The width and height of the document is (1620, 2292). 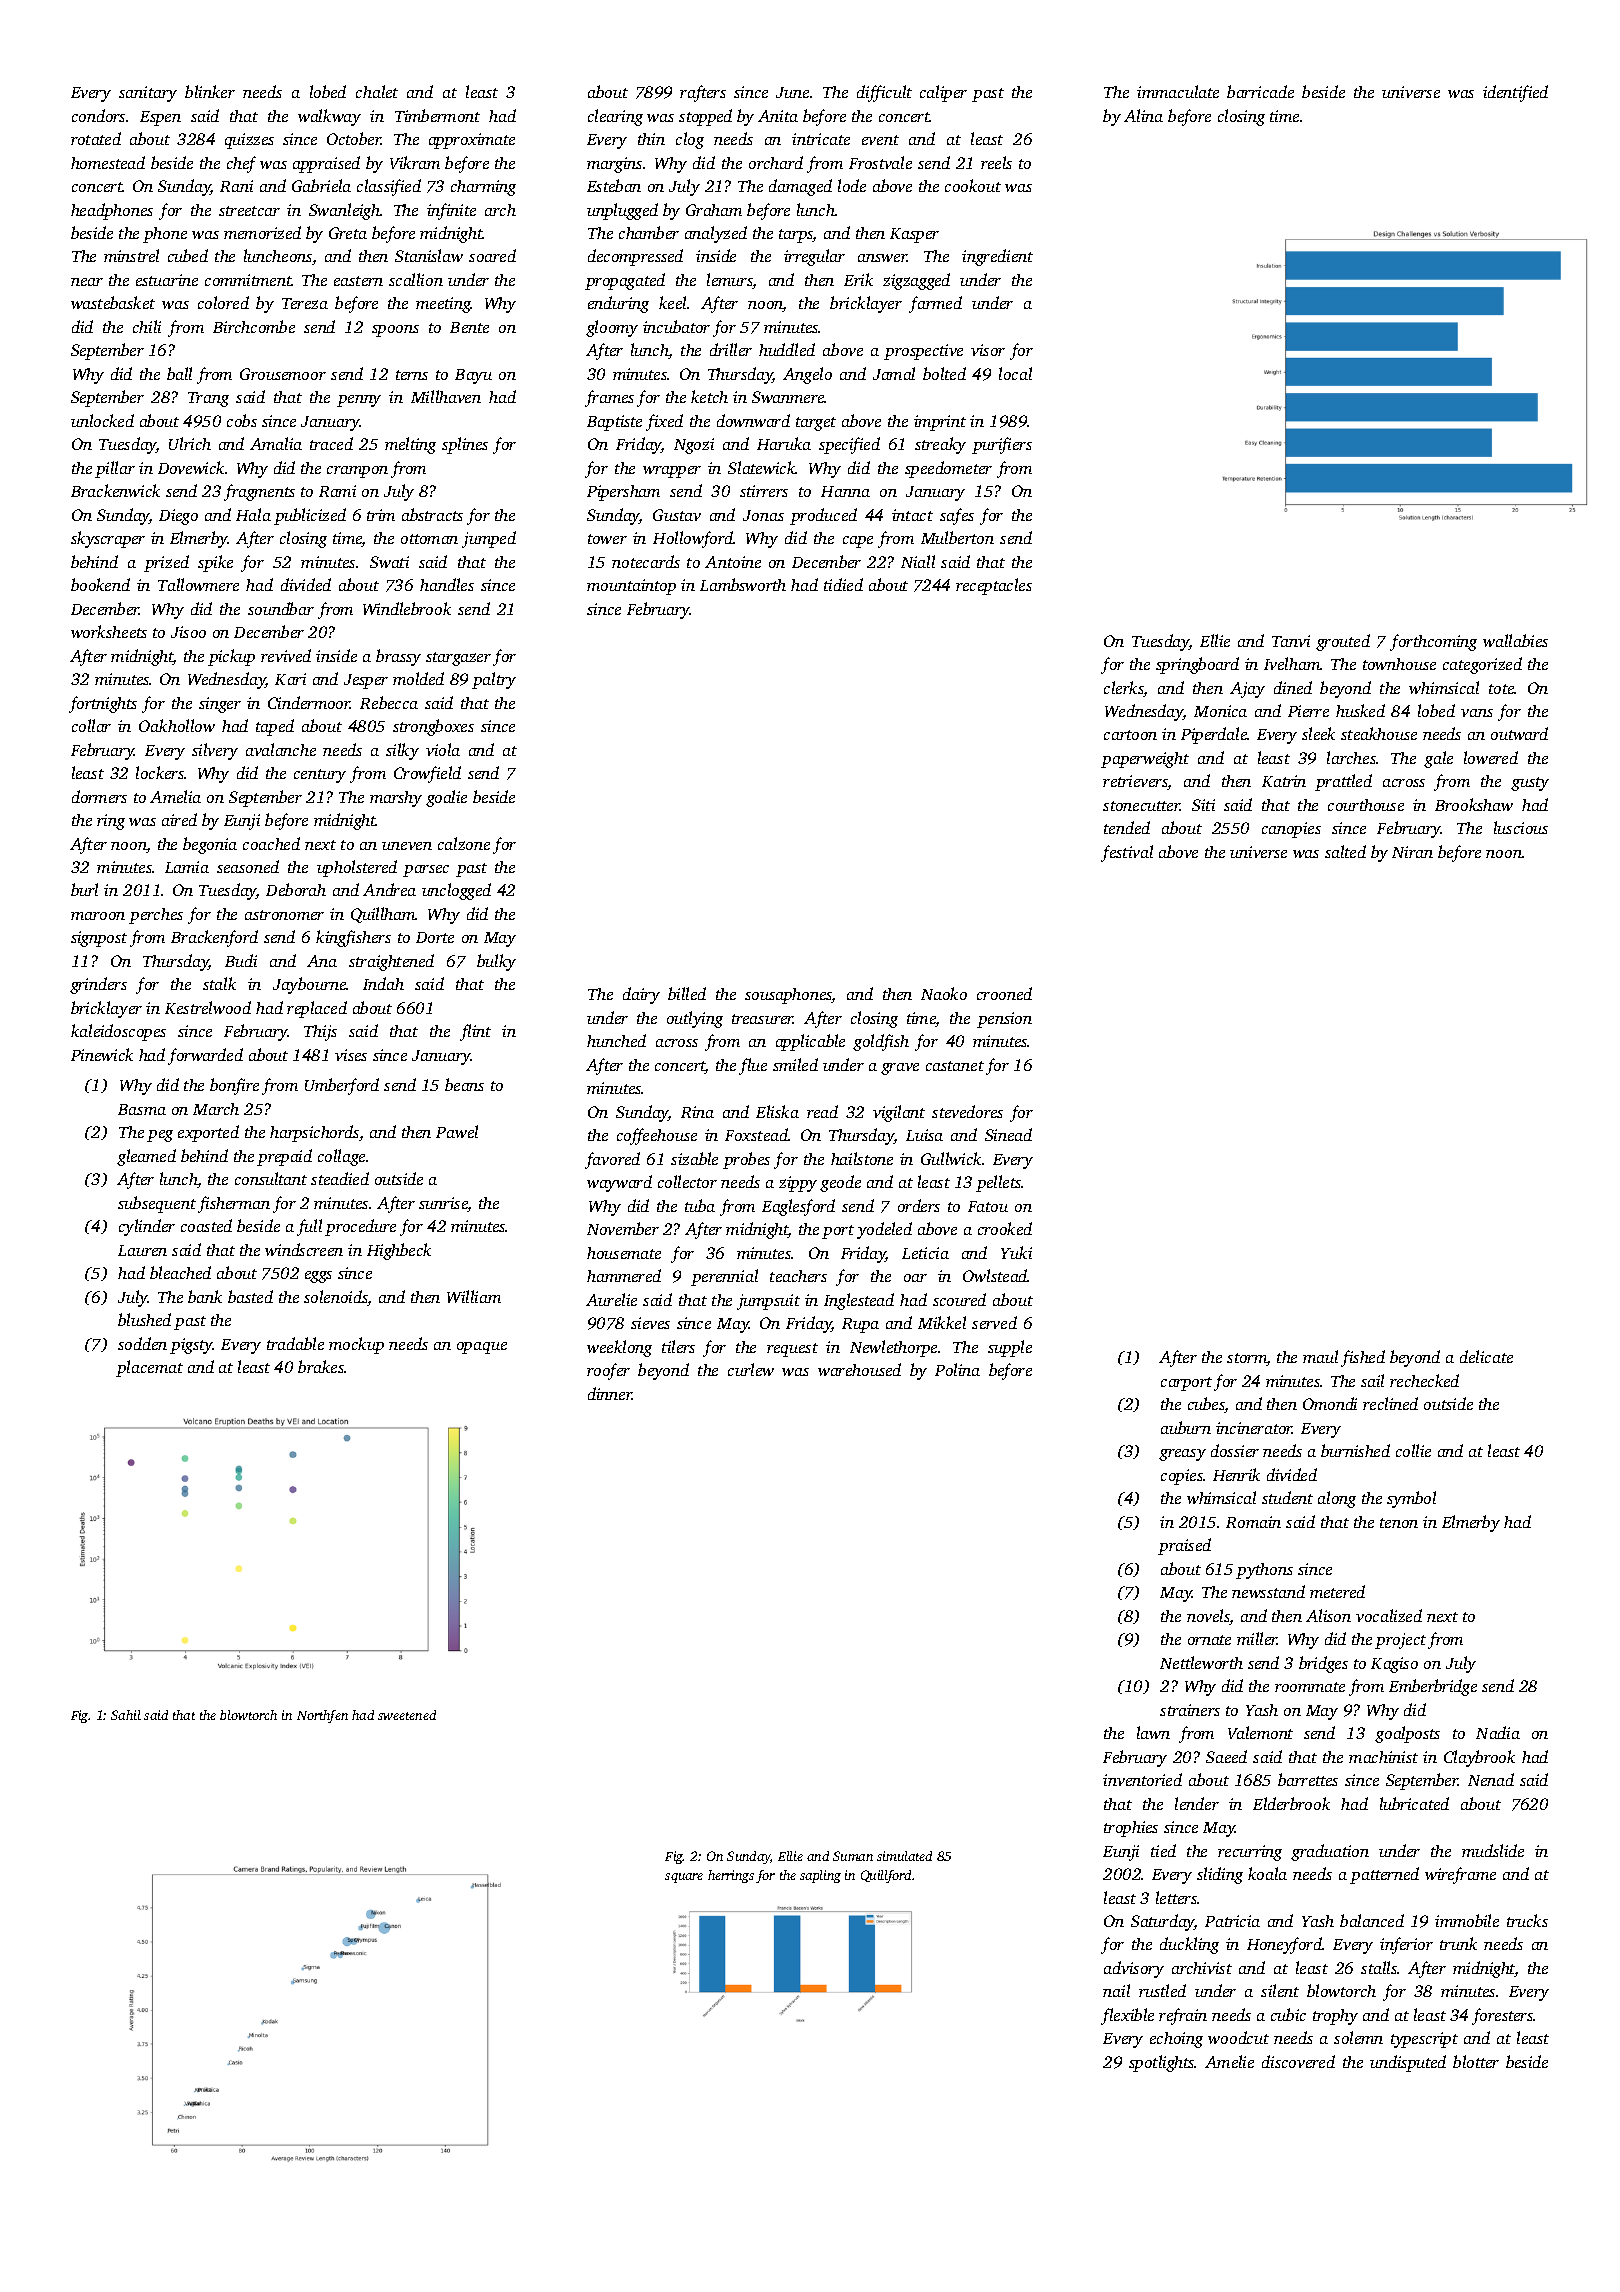 What do you see at coordinates (859, 1369) in the document?
I see `warehoused` at bounding box center [859, 1369].
